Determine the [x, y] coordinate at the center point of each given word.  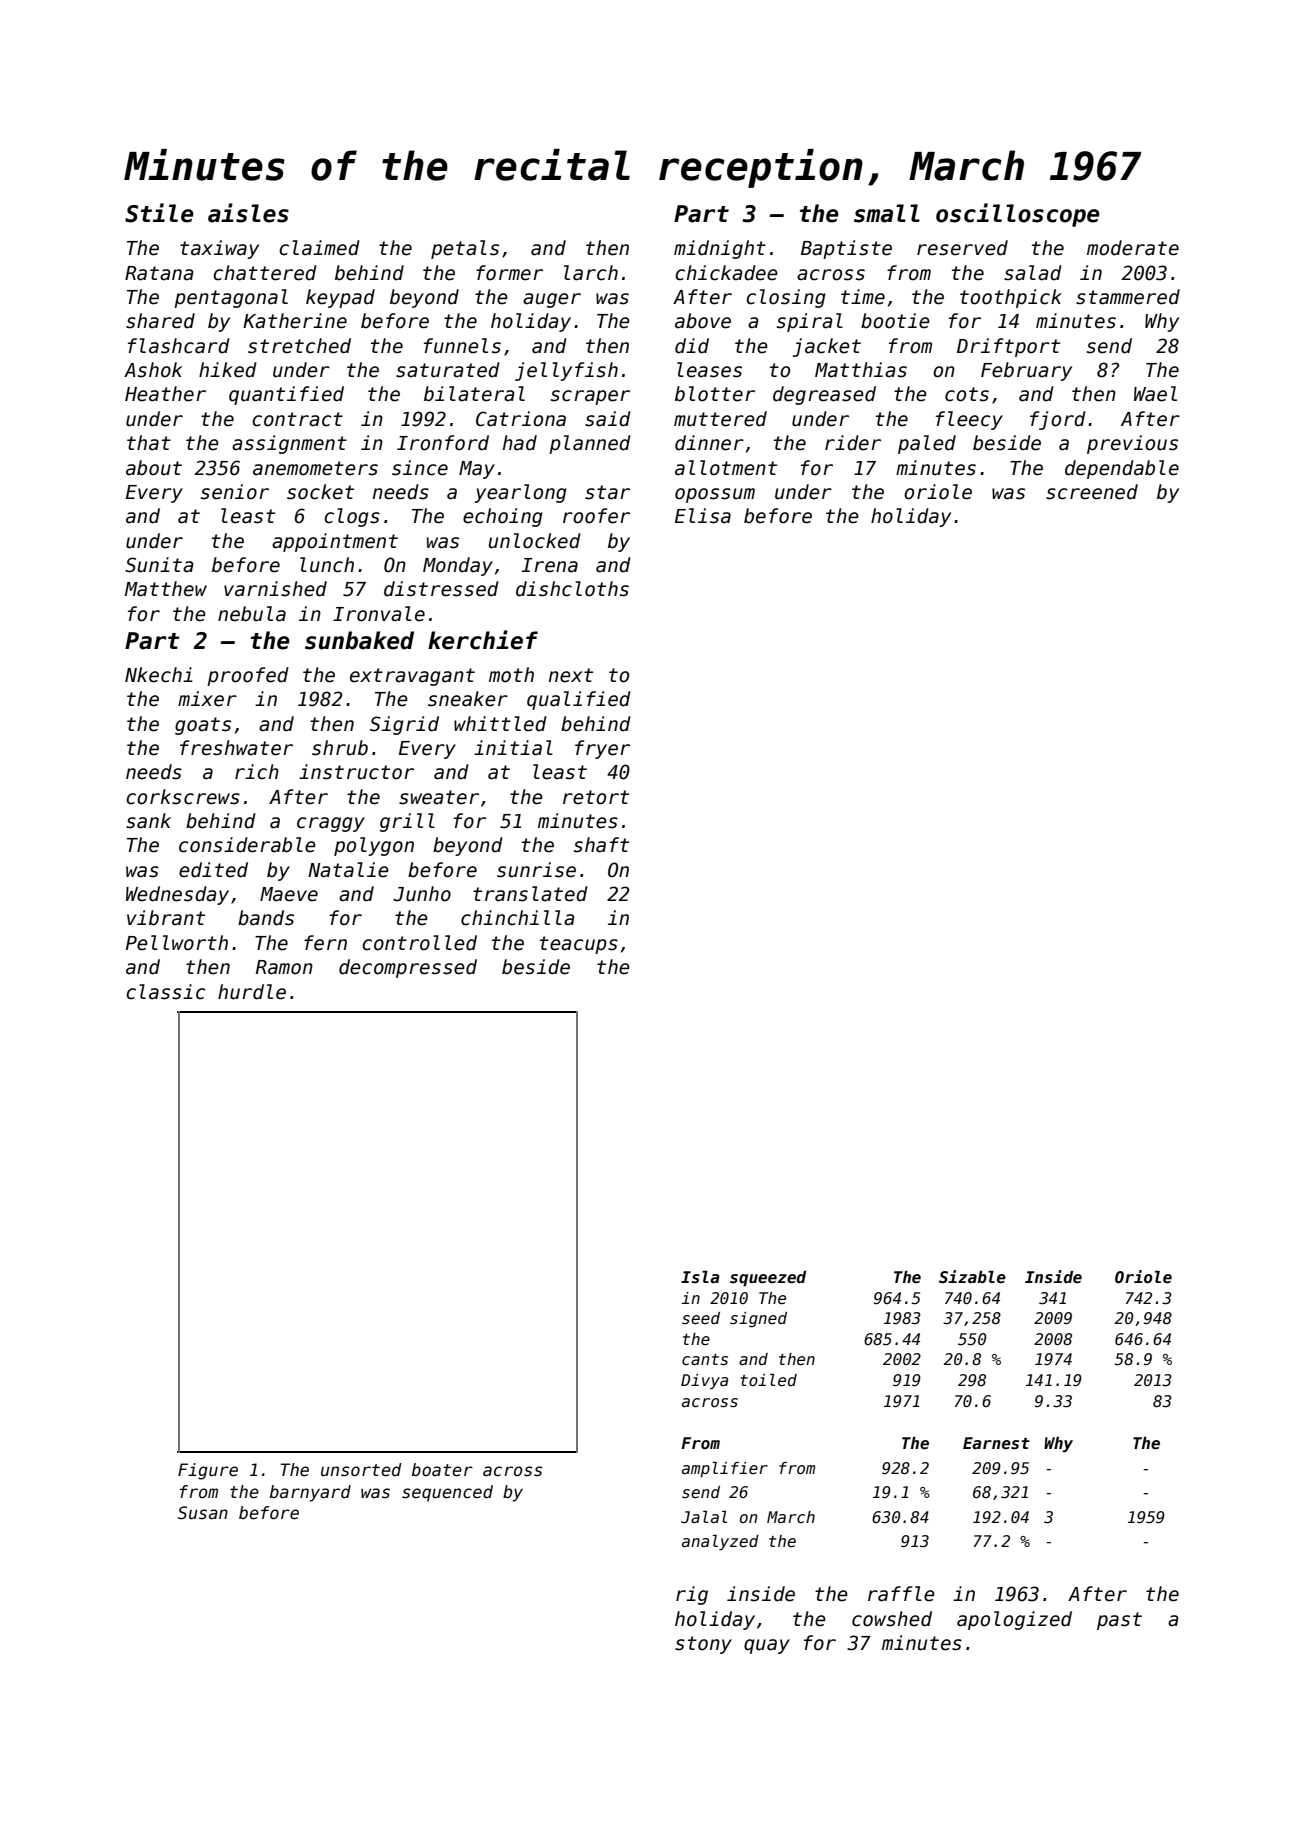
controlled [419, 943]
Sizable [972, 1276]
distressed [441, 589]
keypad [340, 298]
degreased [824, 395]
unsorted [361, 1470]
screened [1092, 492]
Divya [704, 1381]
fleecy [969, 420]
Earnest [996, 1443]
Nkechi [159, 675]
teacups [579, 945]
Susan [203, 1513]
